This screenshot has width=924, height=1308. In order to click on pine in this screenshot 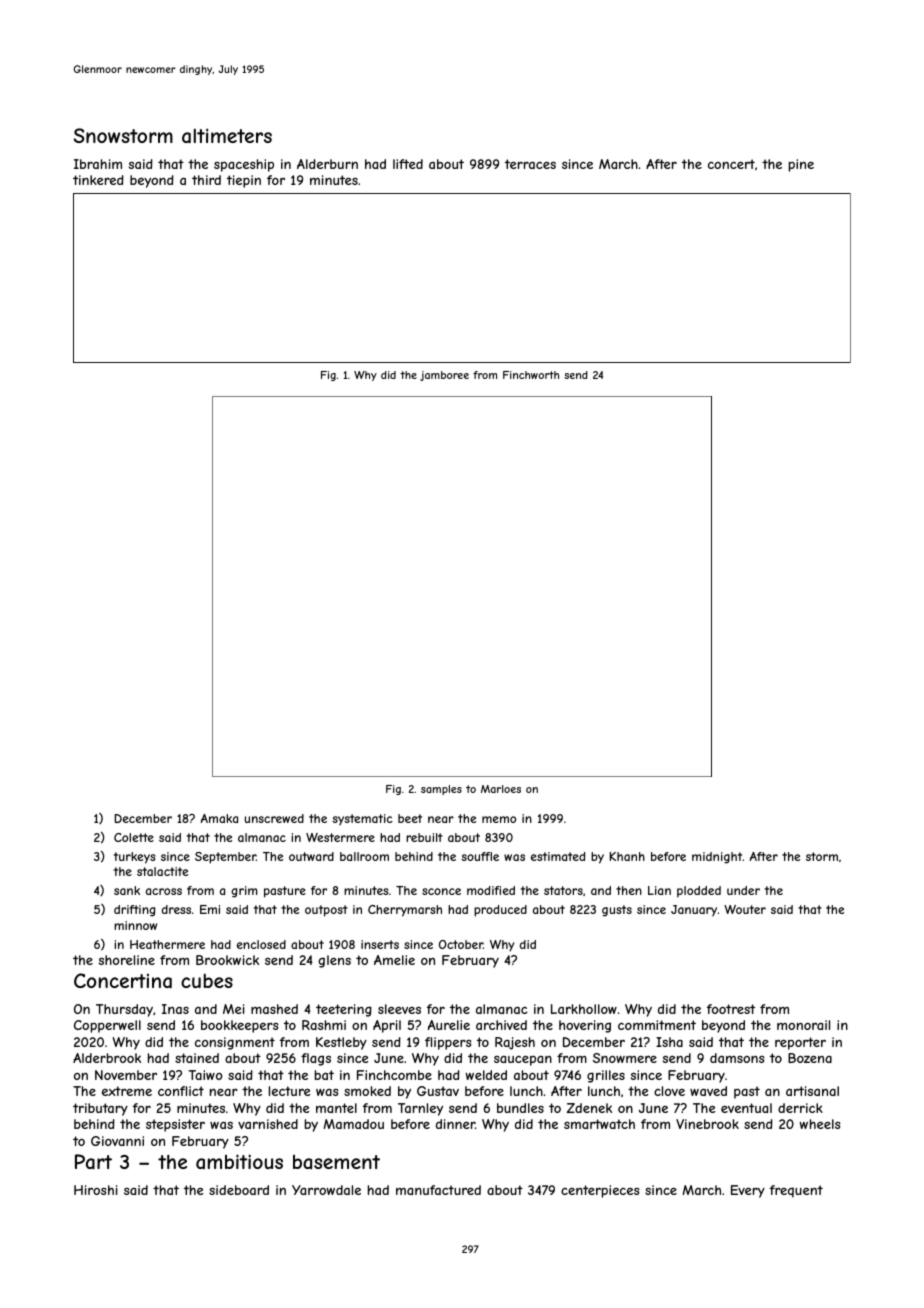, I will do `click(801, 165)`.
